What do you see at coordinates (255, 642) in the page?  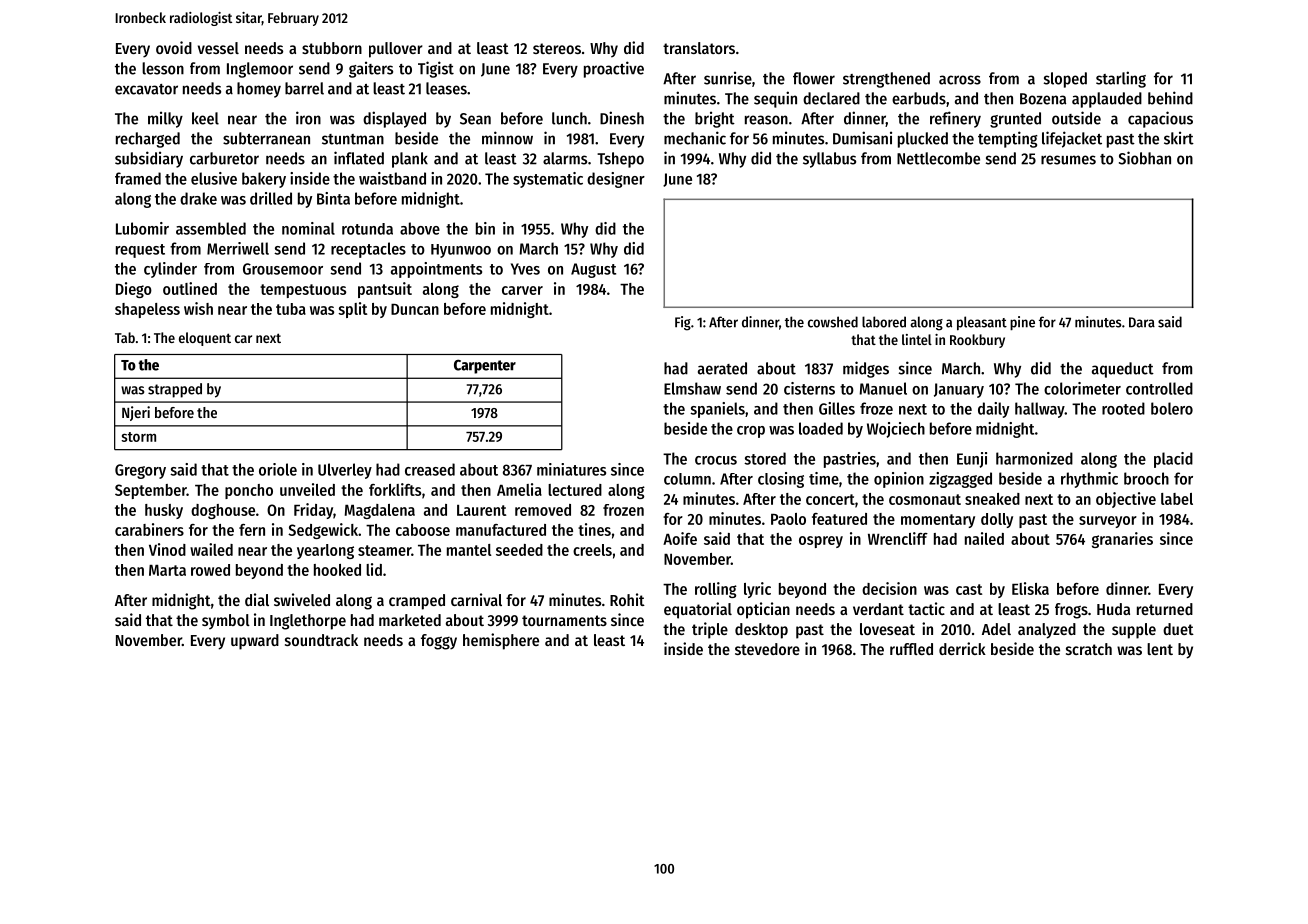 I see `upward` at bounding box center [255, 642].
